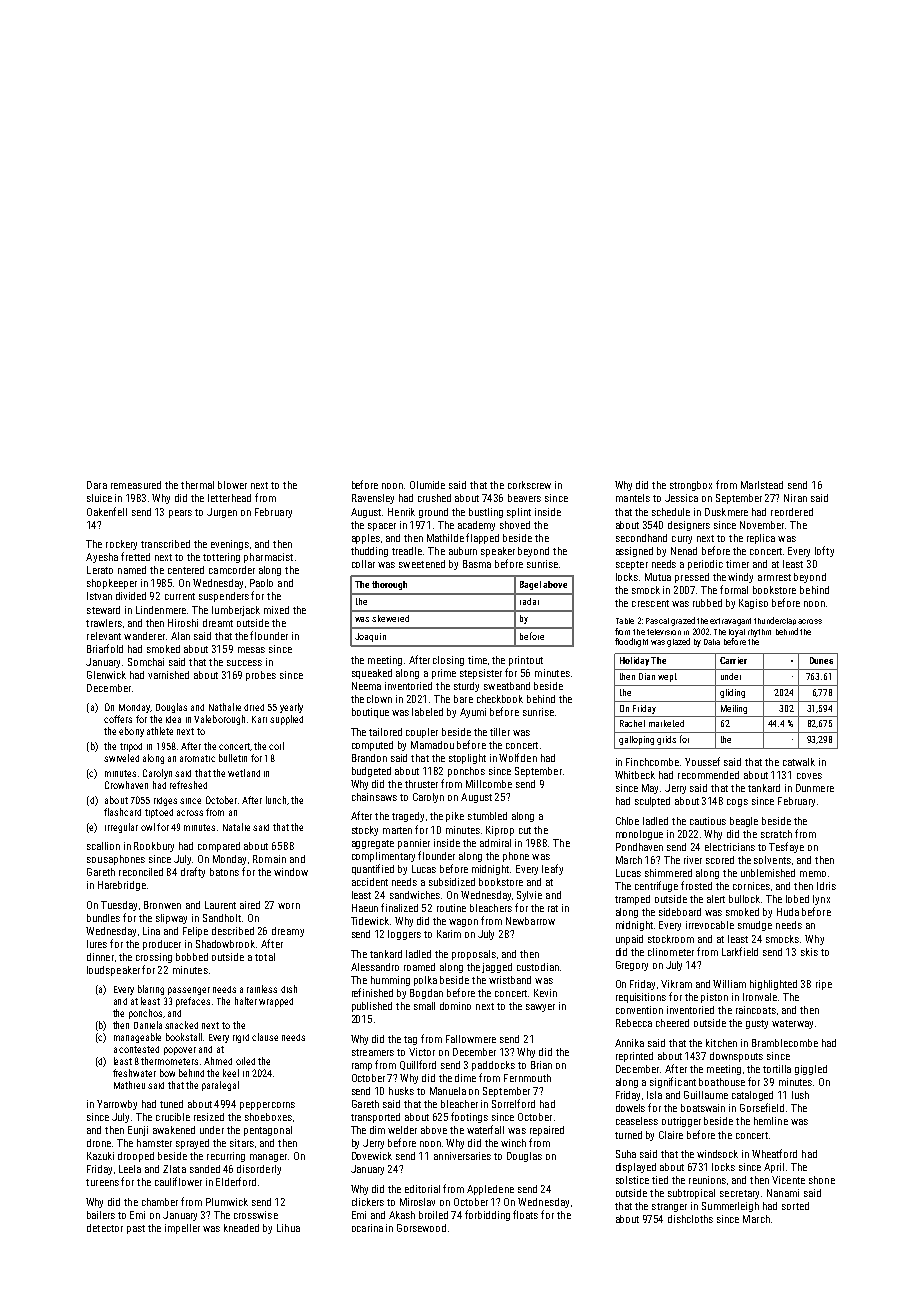  Describe the element at coordinates (448, 661) in the screenshot. I see `closing` at that location.
